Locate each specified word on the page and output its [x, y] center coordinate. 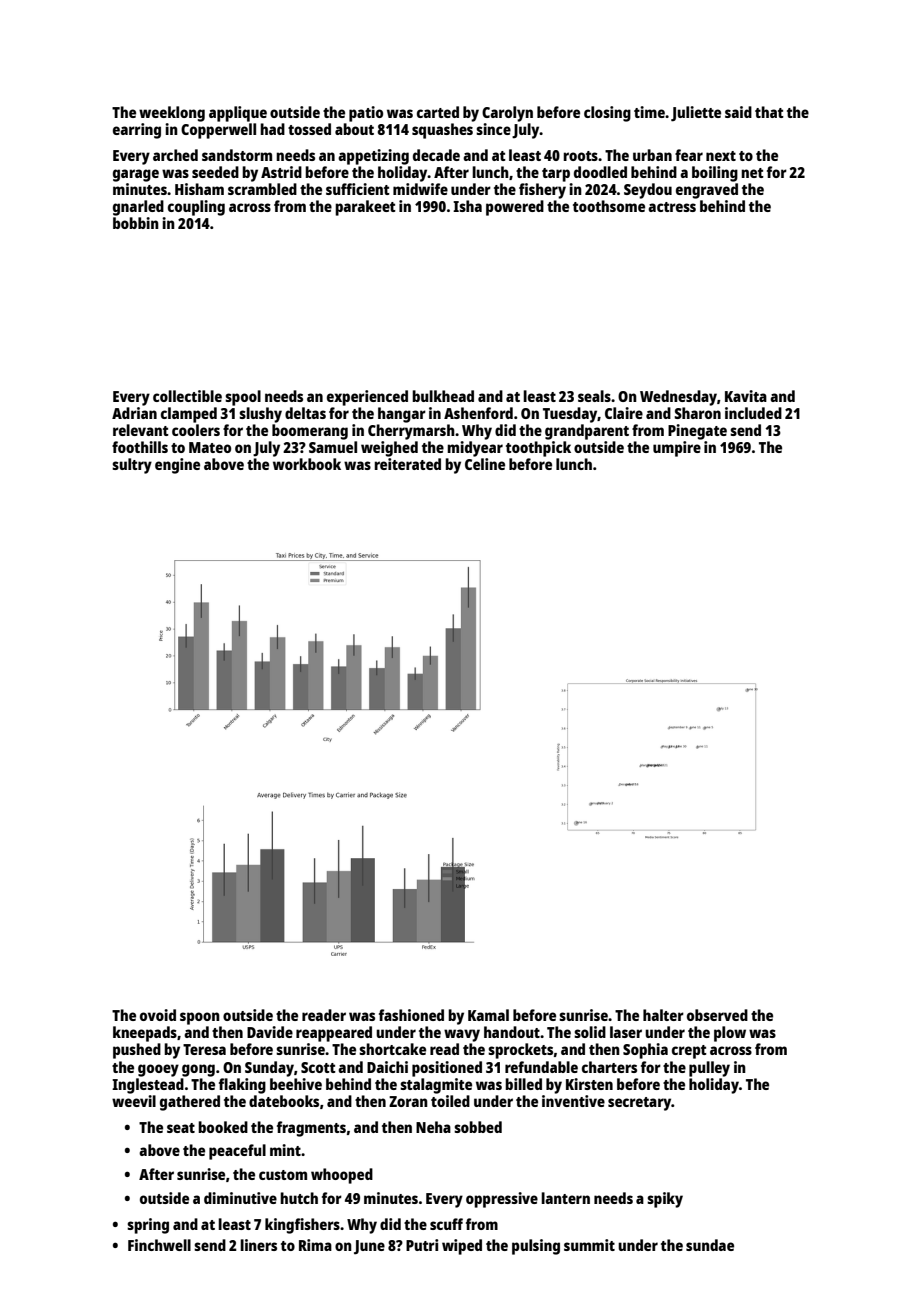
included [753, 413]
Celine [485, 464]
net [752, 173]
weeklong [172, 114]
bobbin [136, 223]
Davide [270, 1032]
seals [594, 396]
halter [663, 1015]
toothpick [538, 449]
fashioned [411, 1015]
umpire [677, 449]
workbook [307, 464]
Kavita [746, 396]
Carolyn [507, 114]
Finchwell [159, 1245]
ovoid [158, 1015]
